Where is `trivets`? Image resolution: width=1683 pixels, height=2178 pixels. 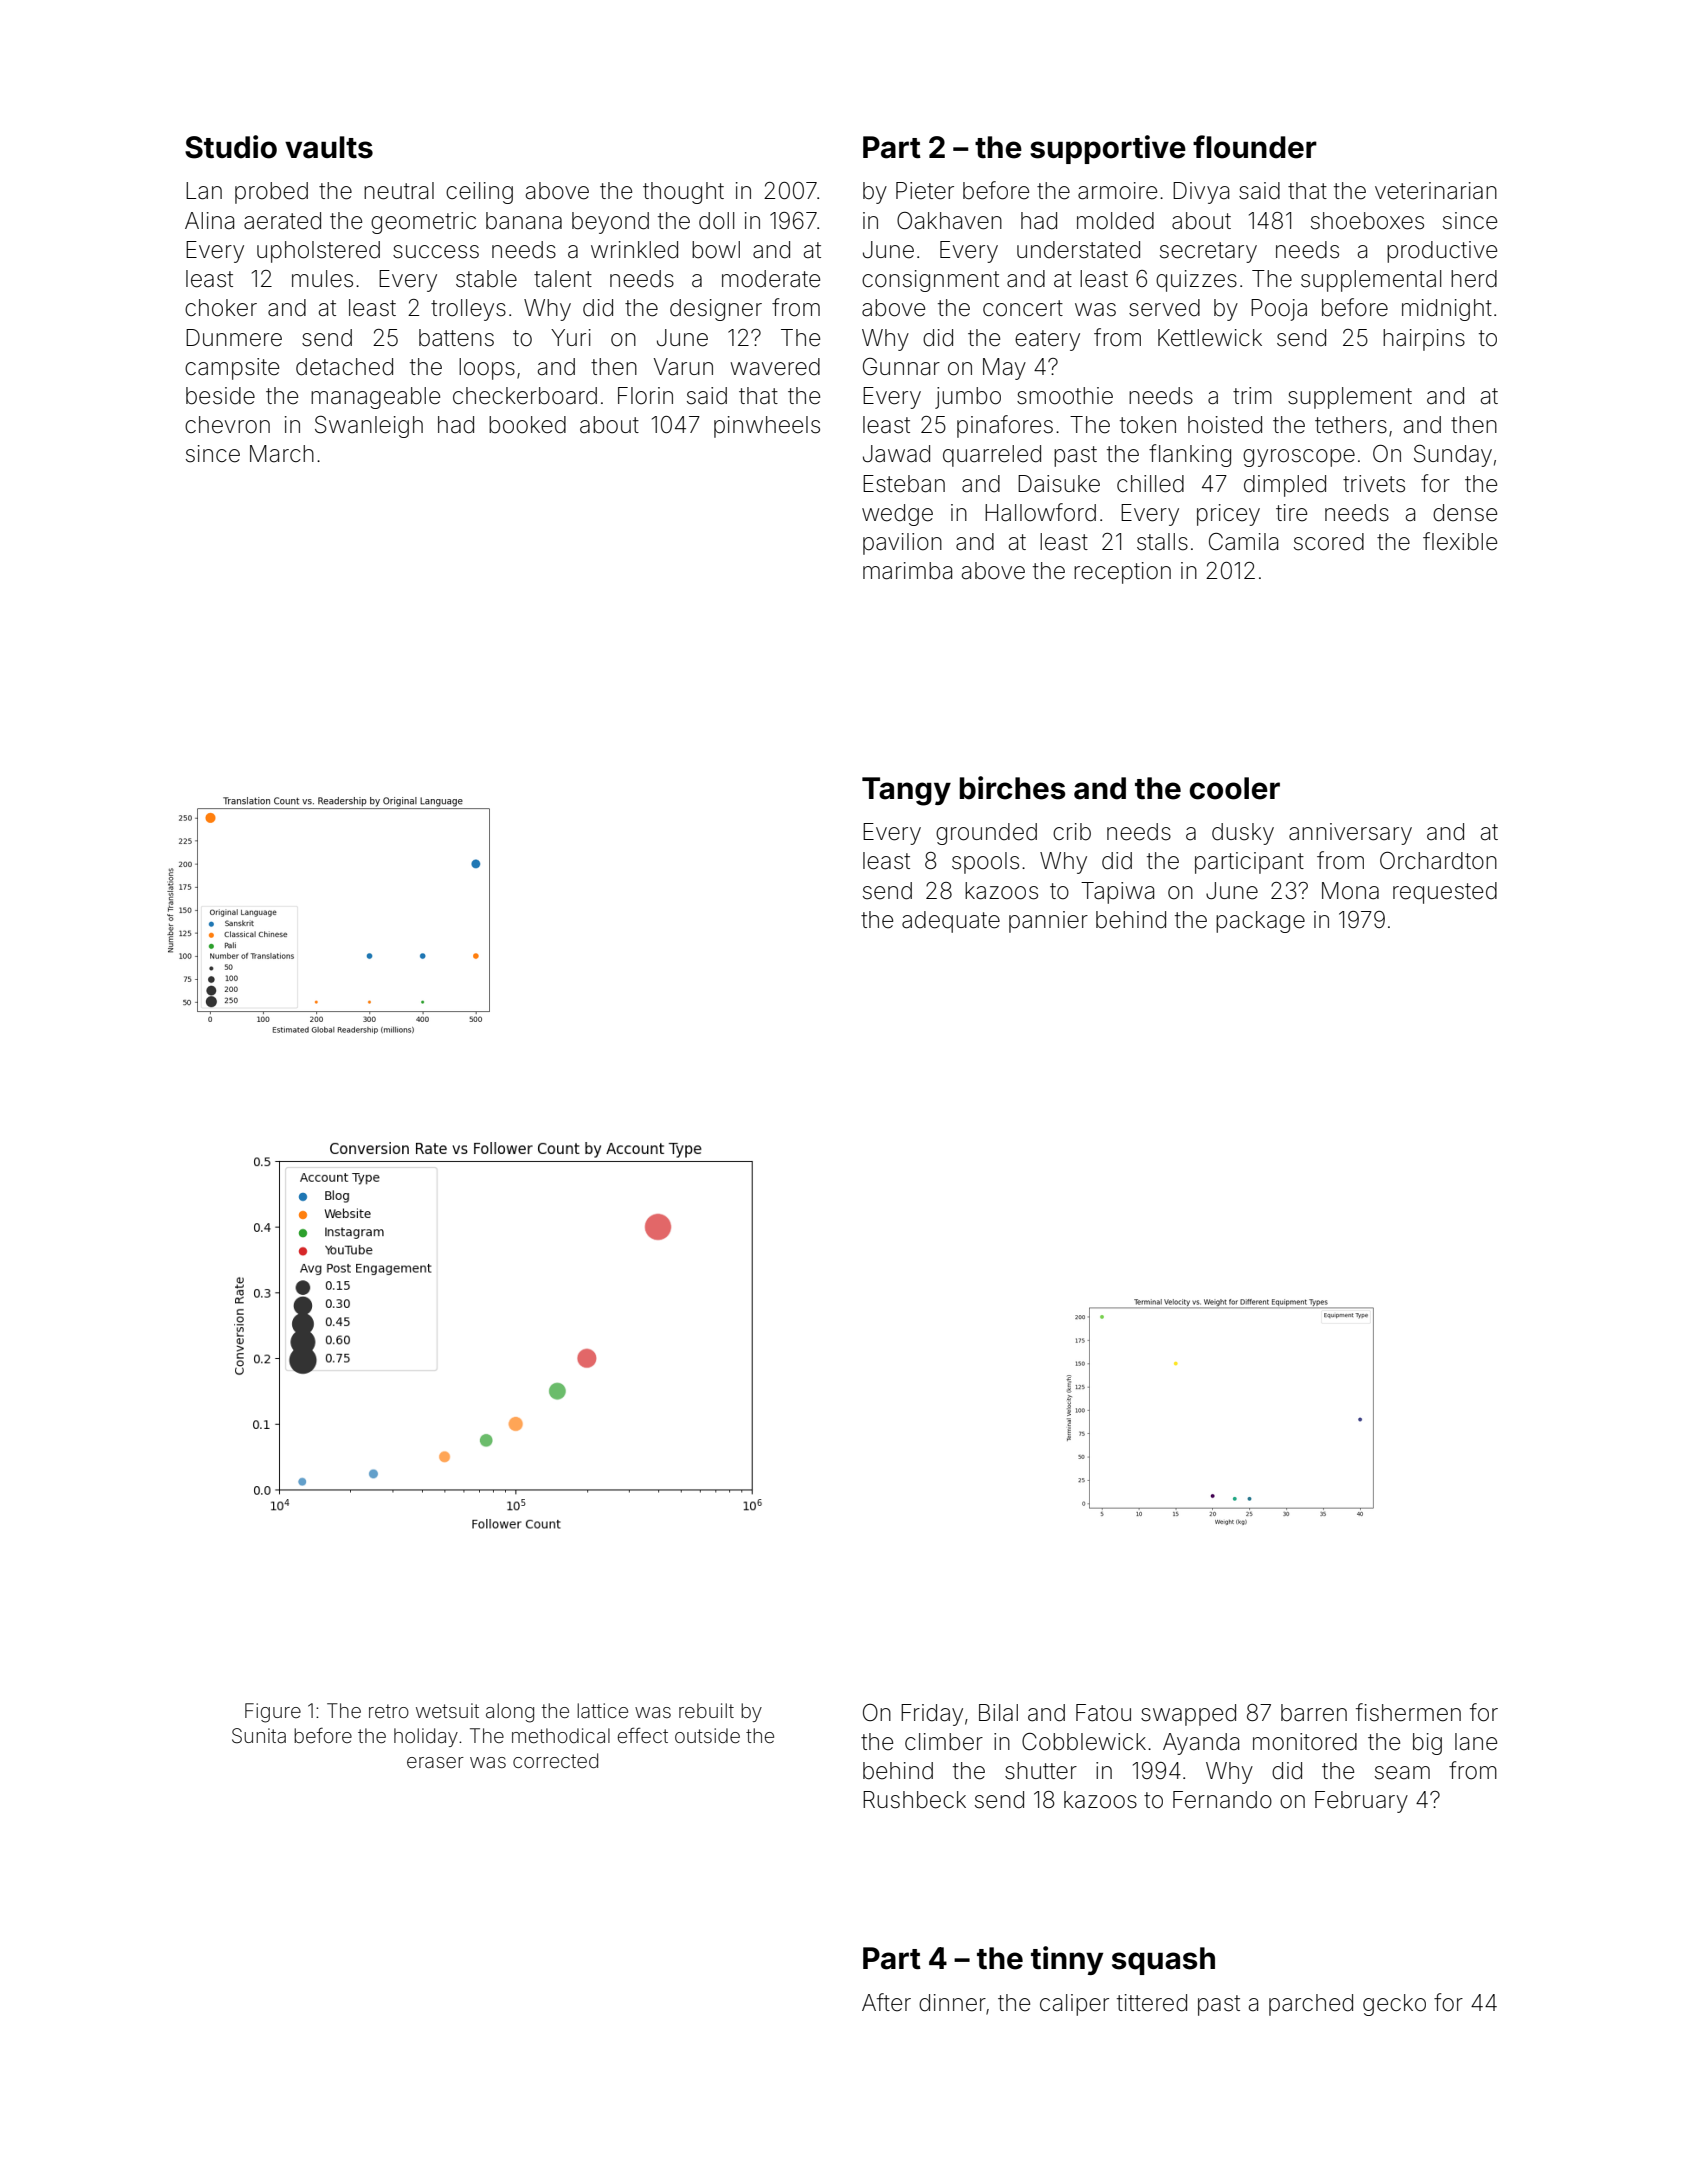 trivets is located at coordinates (1374, 484).
